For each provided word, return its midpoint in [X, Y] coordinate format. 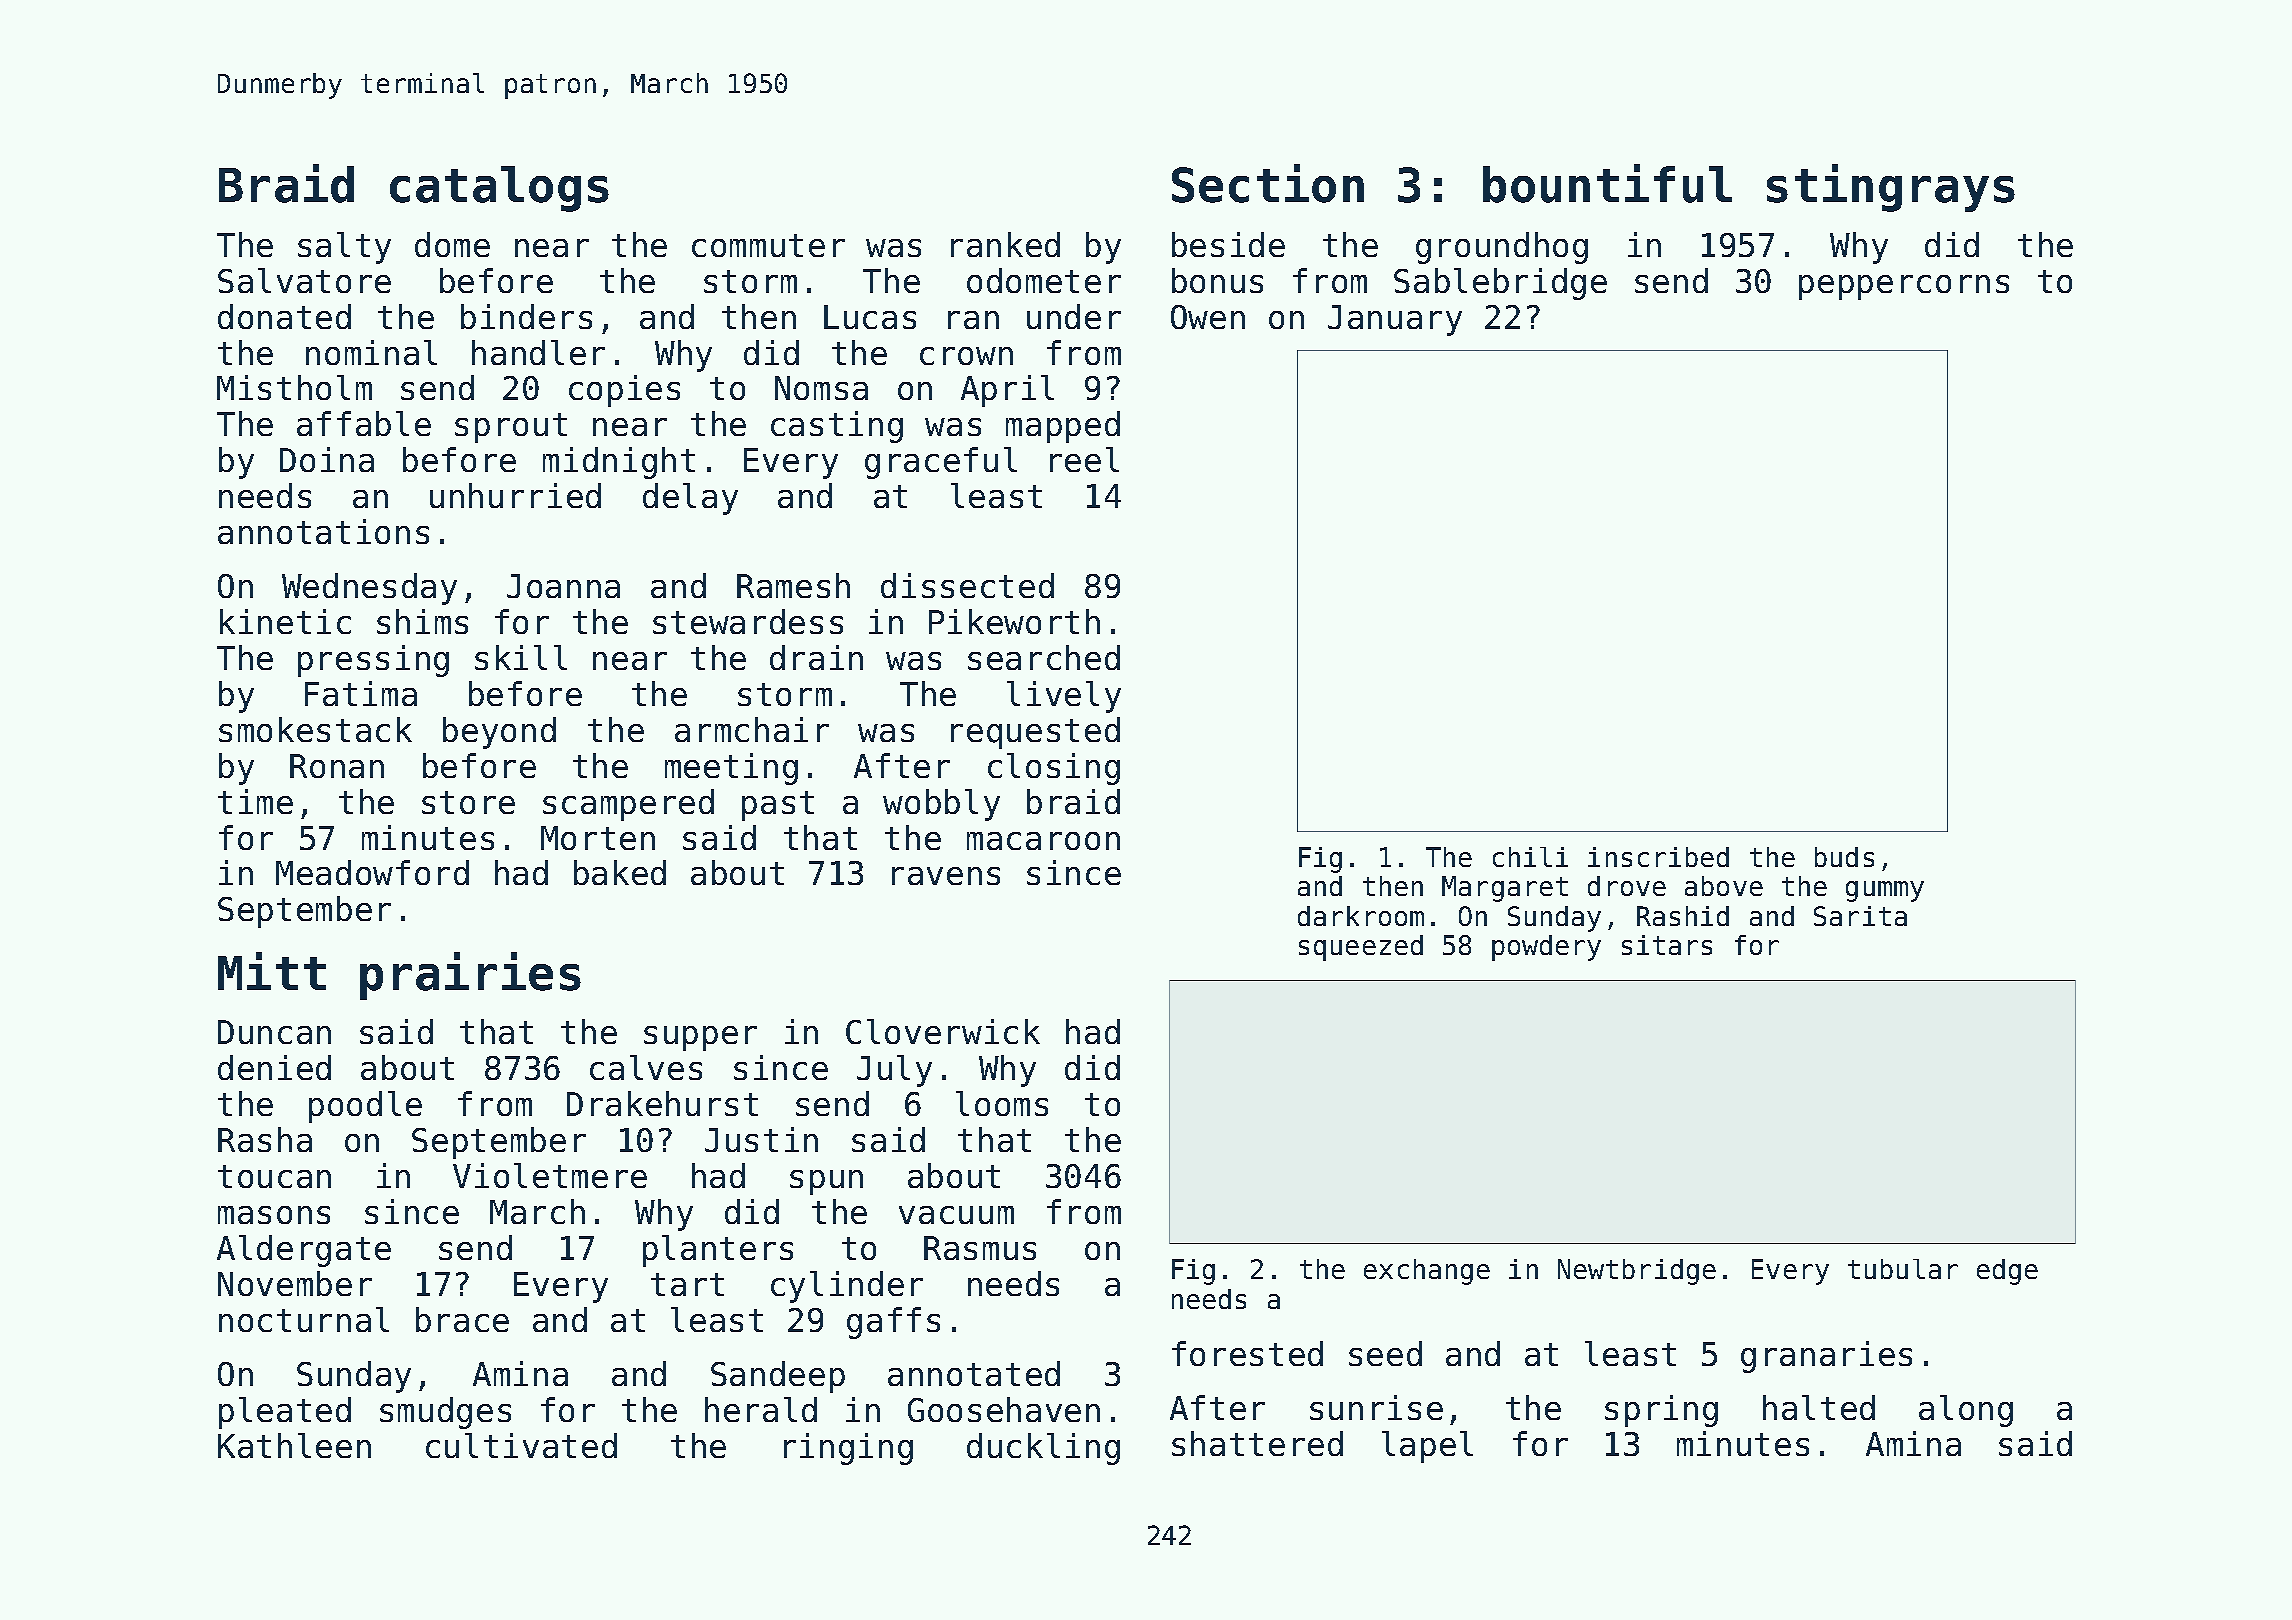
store [468, 802]
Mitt [272, 971]
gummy [1885, 891]
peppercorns [1904, 287]
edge [2007, 1272]
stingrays [1891, 188]
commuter [768, 245]
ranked [1005, 244]
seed [1385, 1353]
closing [1054, 769]
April [1007, 391]
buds [1844, 857]
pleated [285, 1413]
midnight [619, 463]
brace [462, 1319]
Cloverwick [943, 1031]
